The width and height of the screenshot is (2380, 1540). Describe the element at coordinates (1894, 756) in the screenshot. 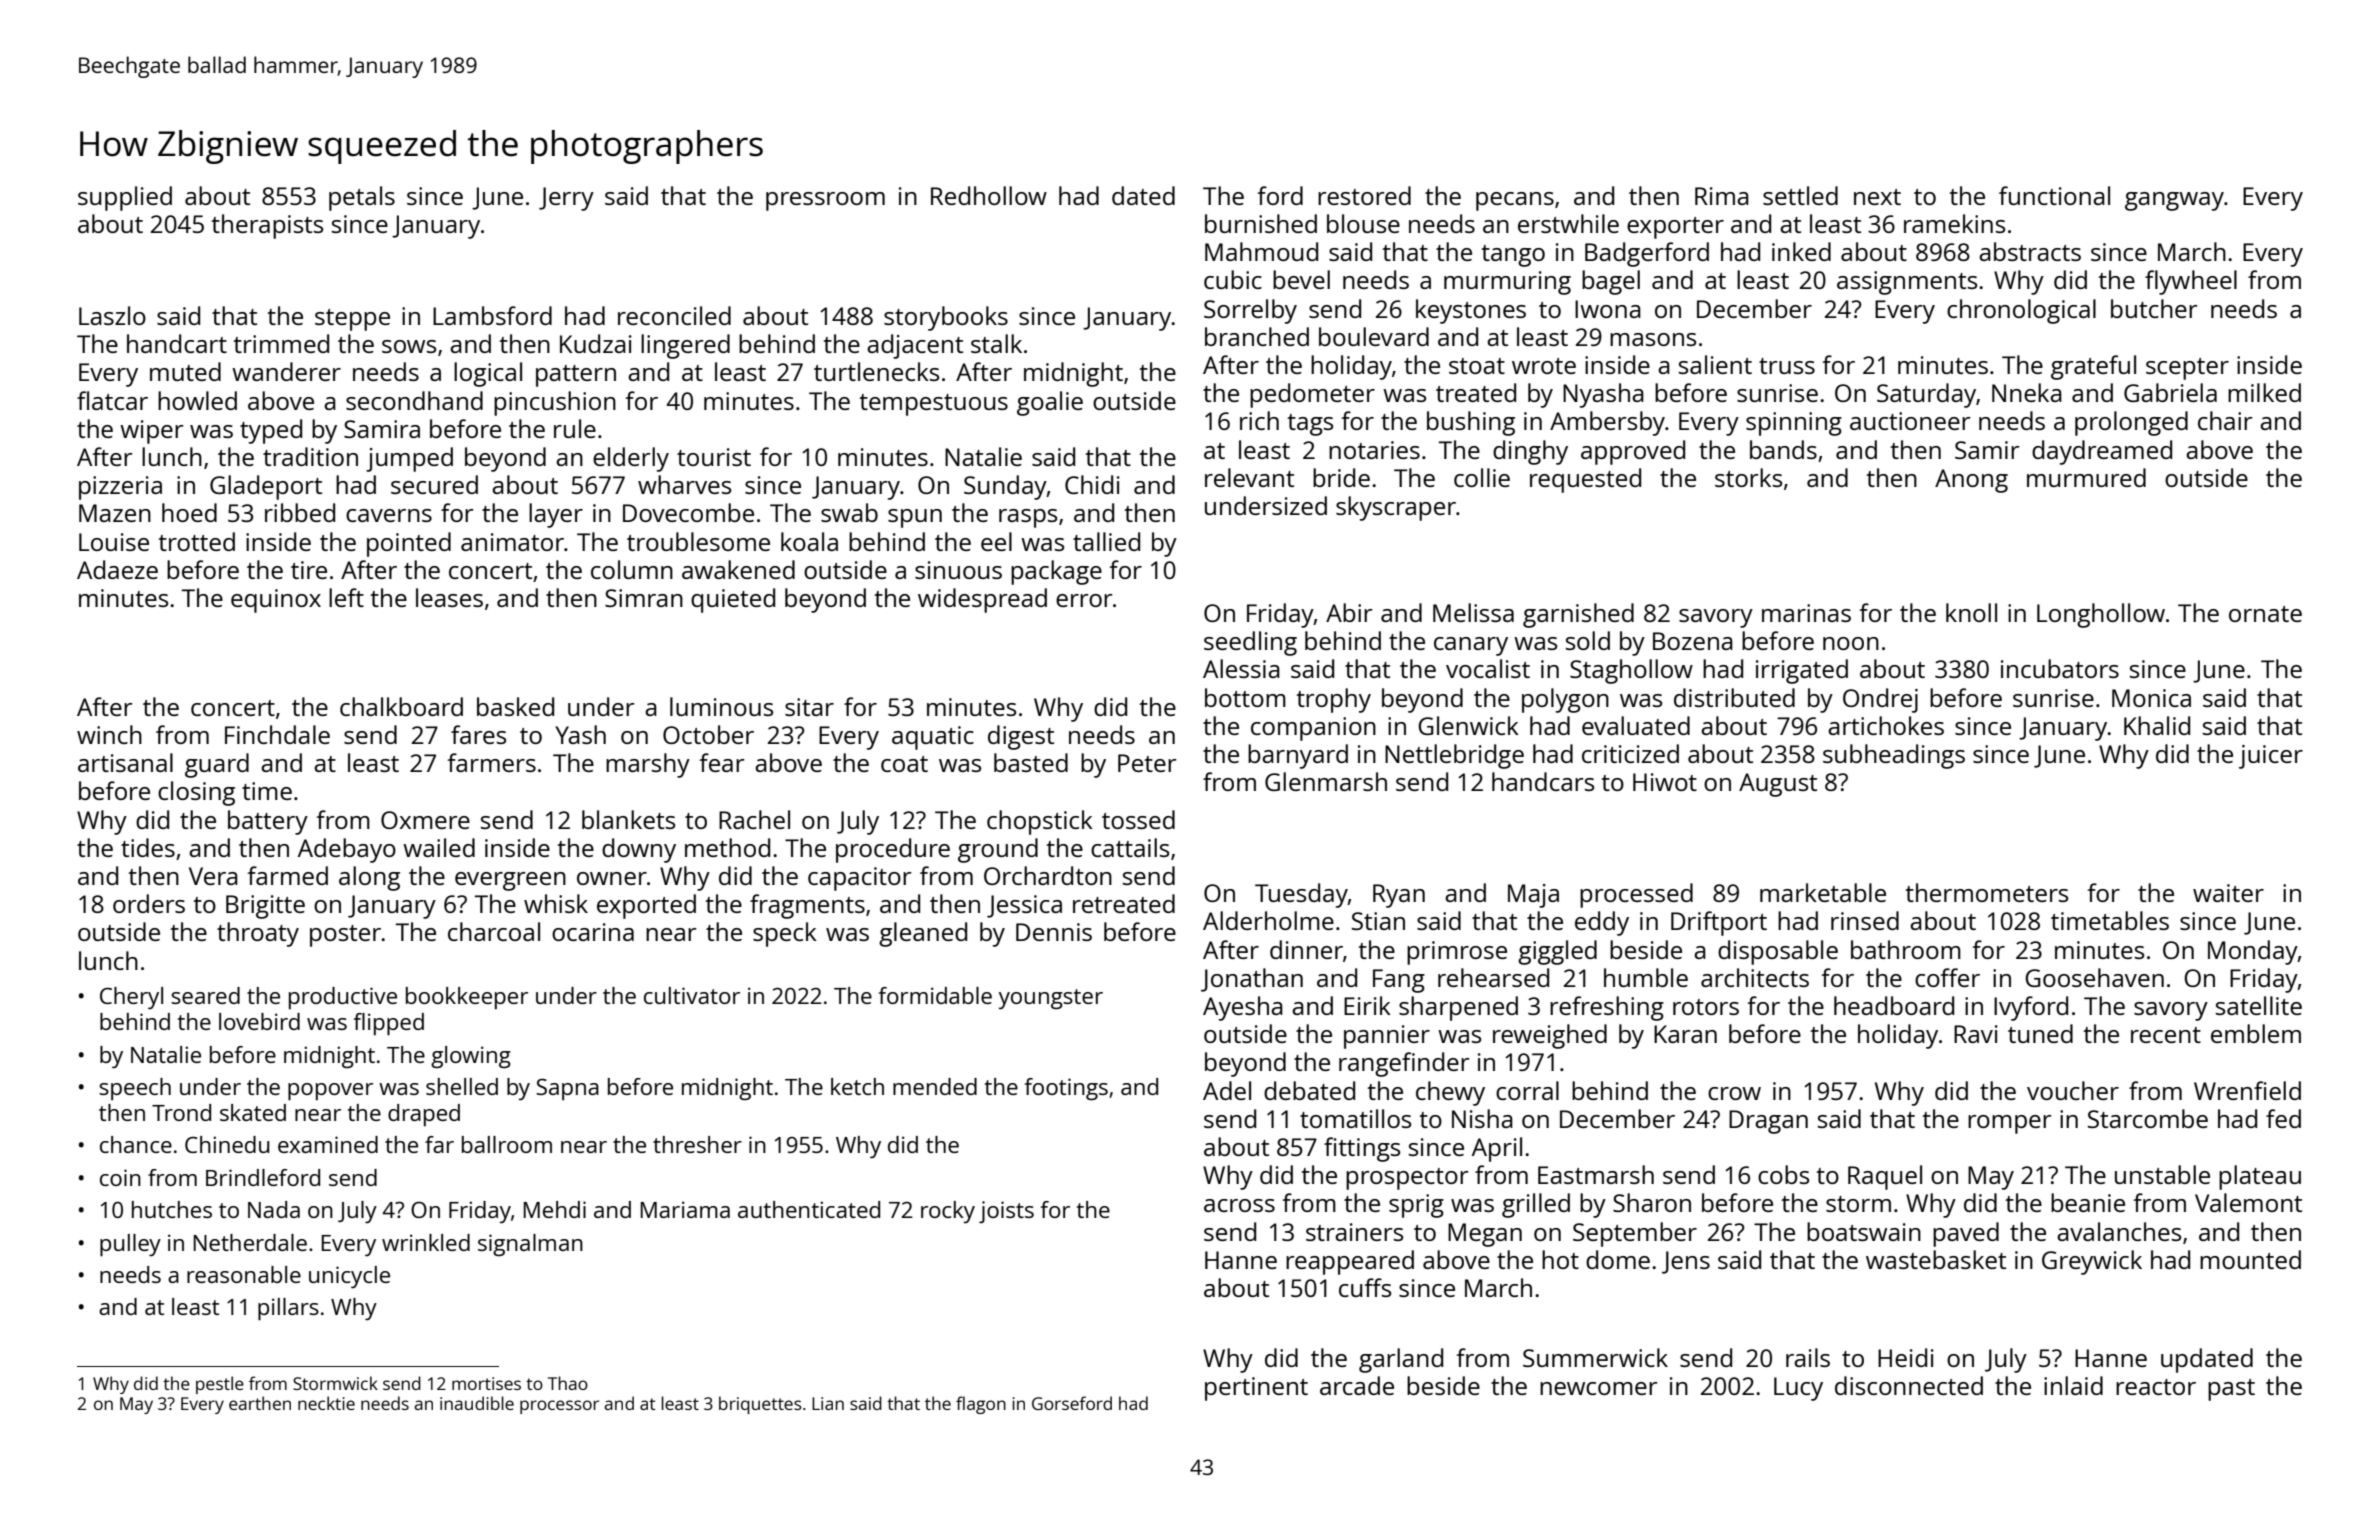

I see `subheadings` at that location.
